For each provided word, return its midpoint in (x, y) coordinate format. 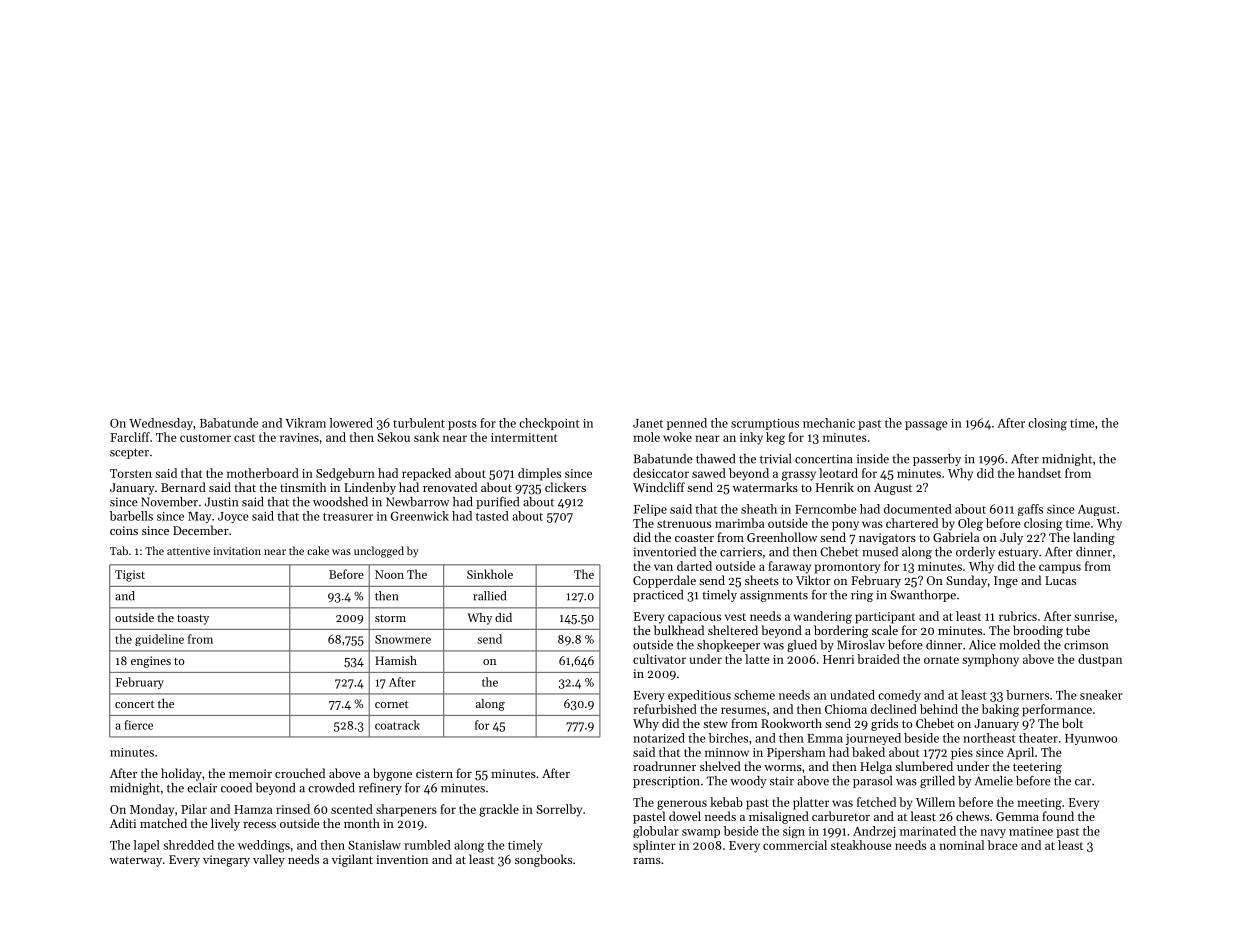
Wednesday (161, 424)
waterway (136, 861)
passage (926, 426)
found (1058, 816)
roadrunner (664, 766)
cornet (391, 704)
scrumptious (765, 424)
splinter (654, 846)
